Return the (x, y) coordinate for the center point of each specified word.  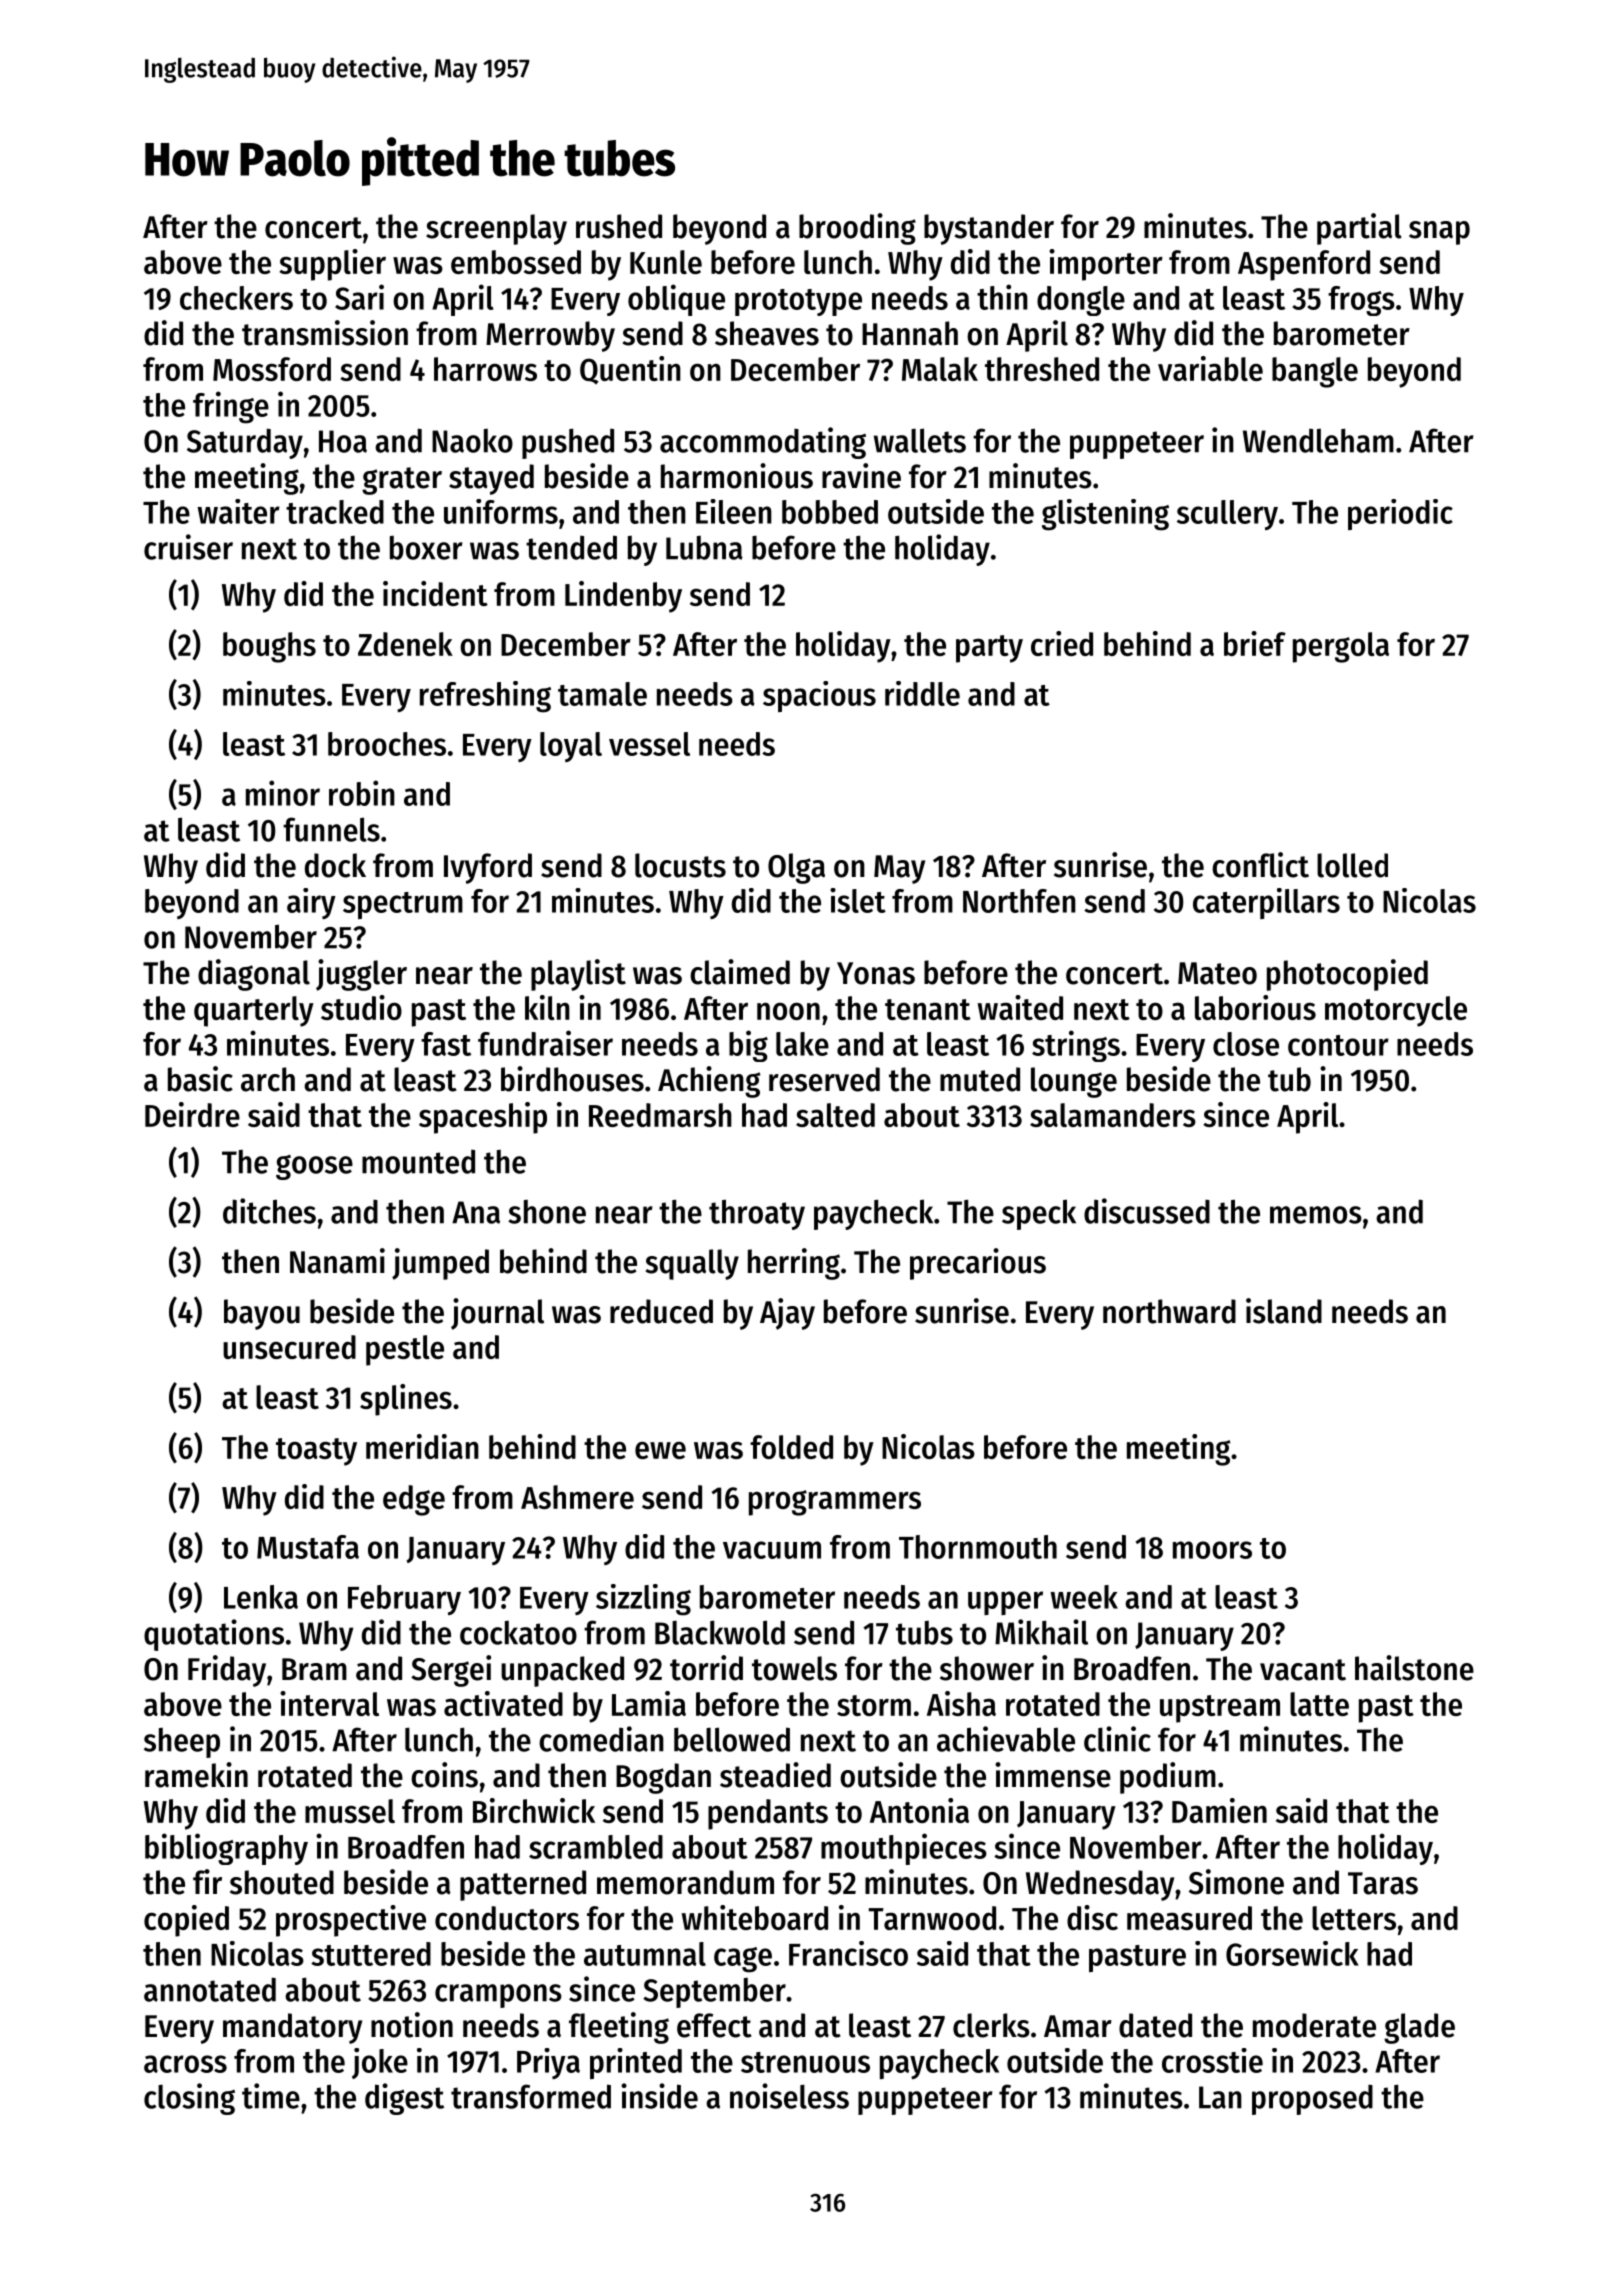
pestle (405, 1350)
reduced (661, 1311)
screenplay (496, 229)
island (1284, 1311)
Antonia (919, 1810)
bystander (989, 229)
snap (1439, 233)
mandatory (292, 2028)
